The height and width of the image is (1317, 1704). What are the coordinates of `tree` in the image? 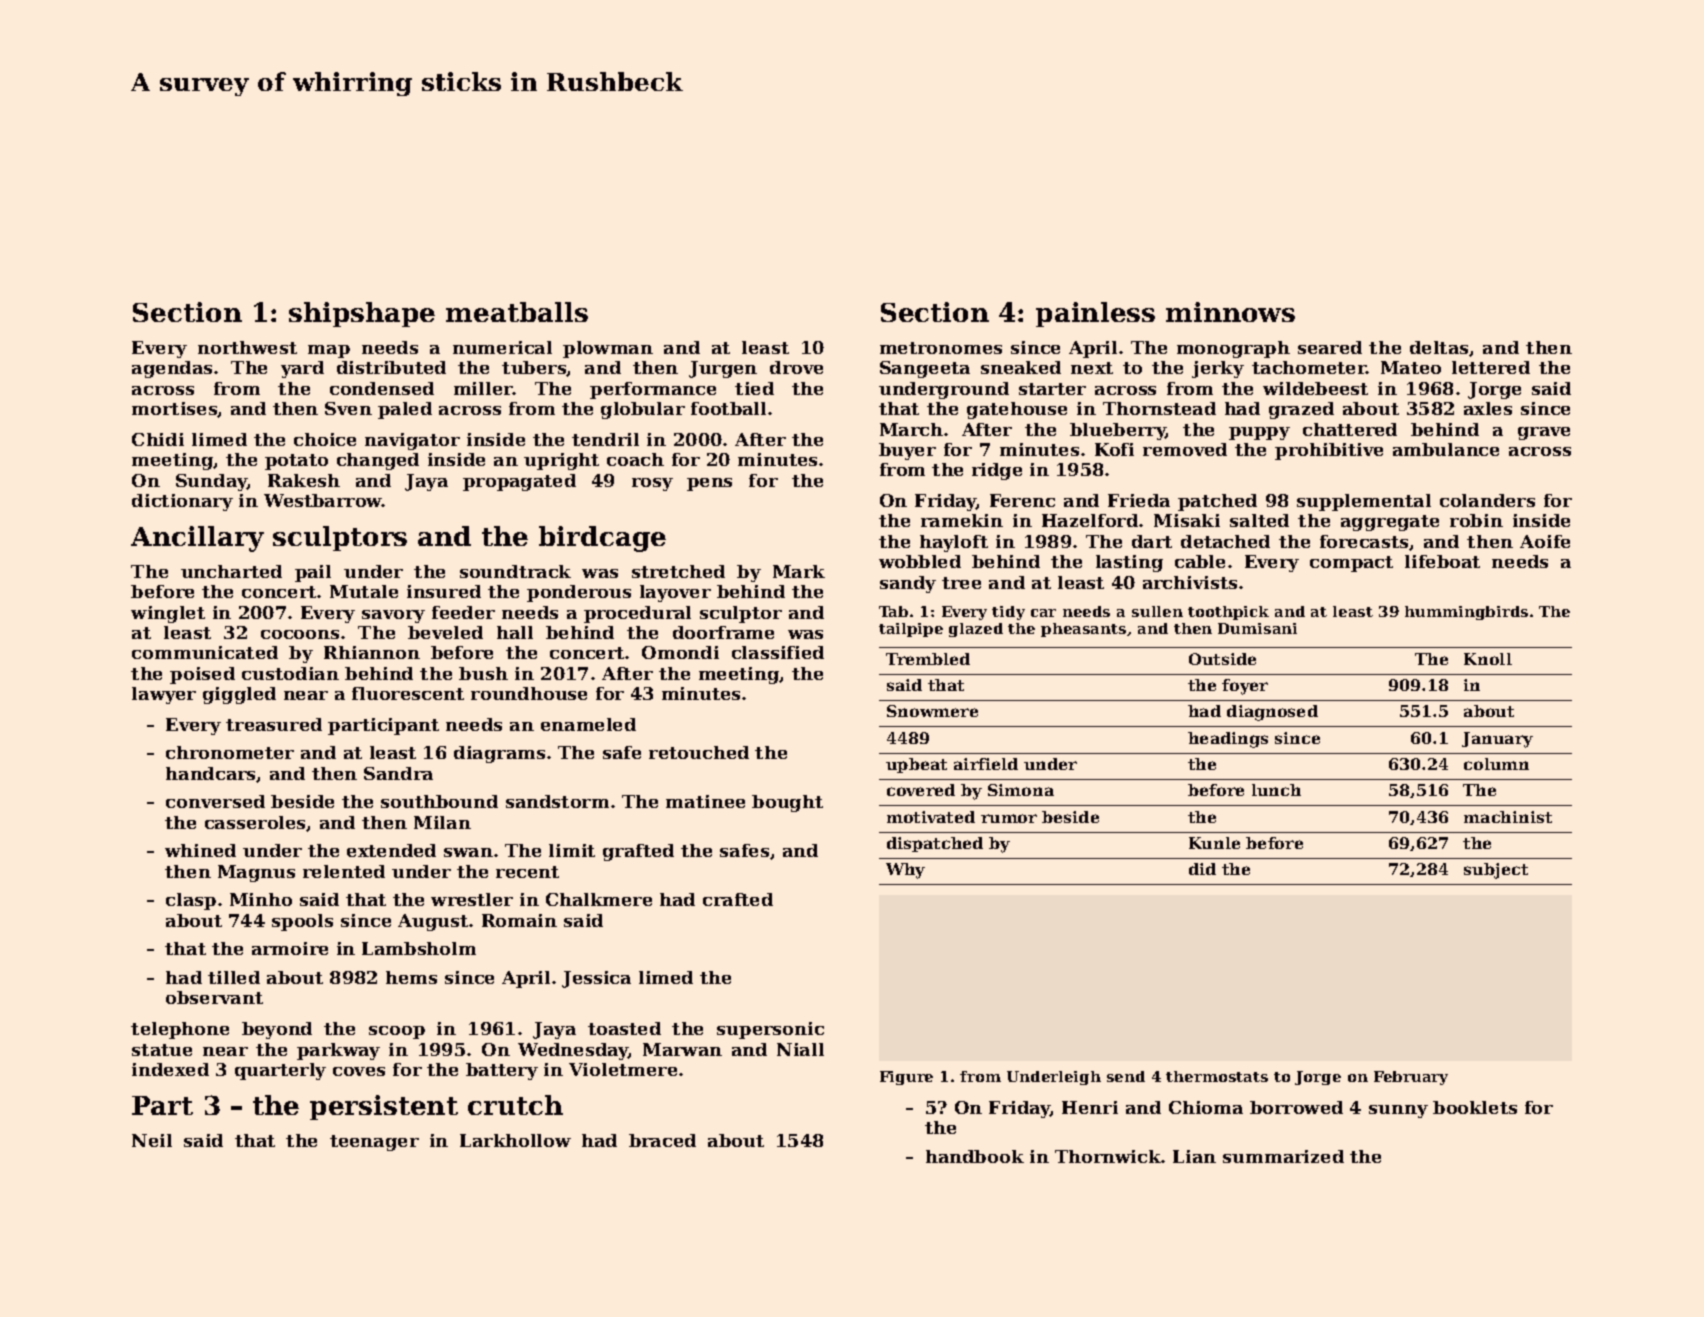 It's located at (961, 583).
